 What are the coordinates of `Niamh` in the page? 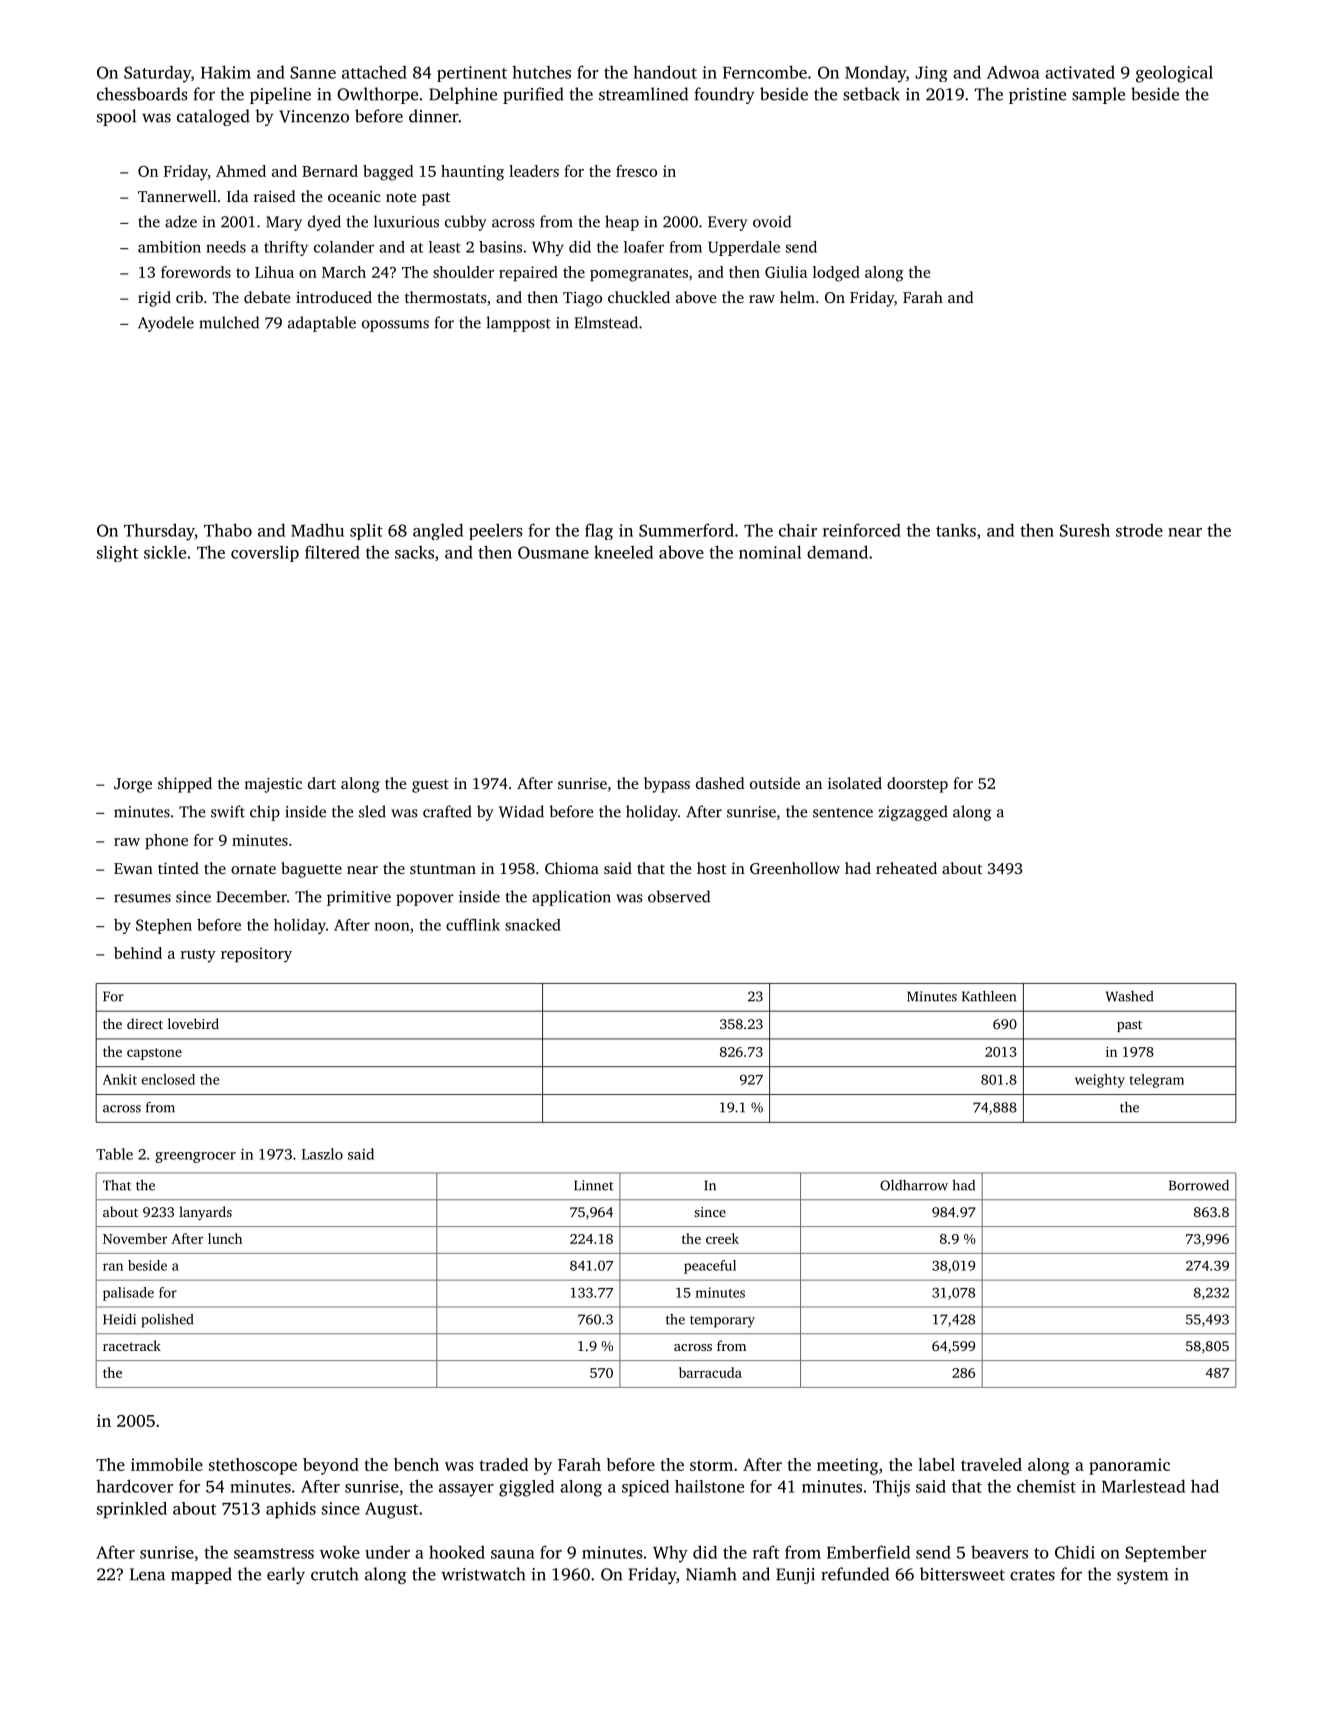 It's located at (711, 1574).
